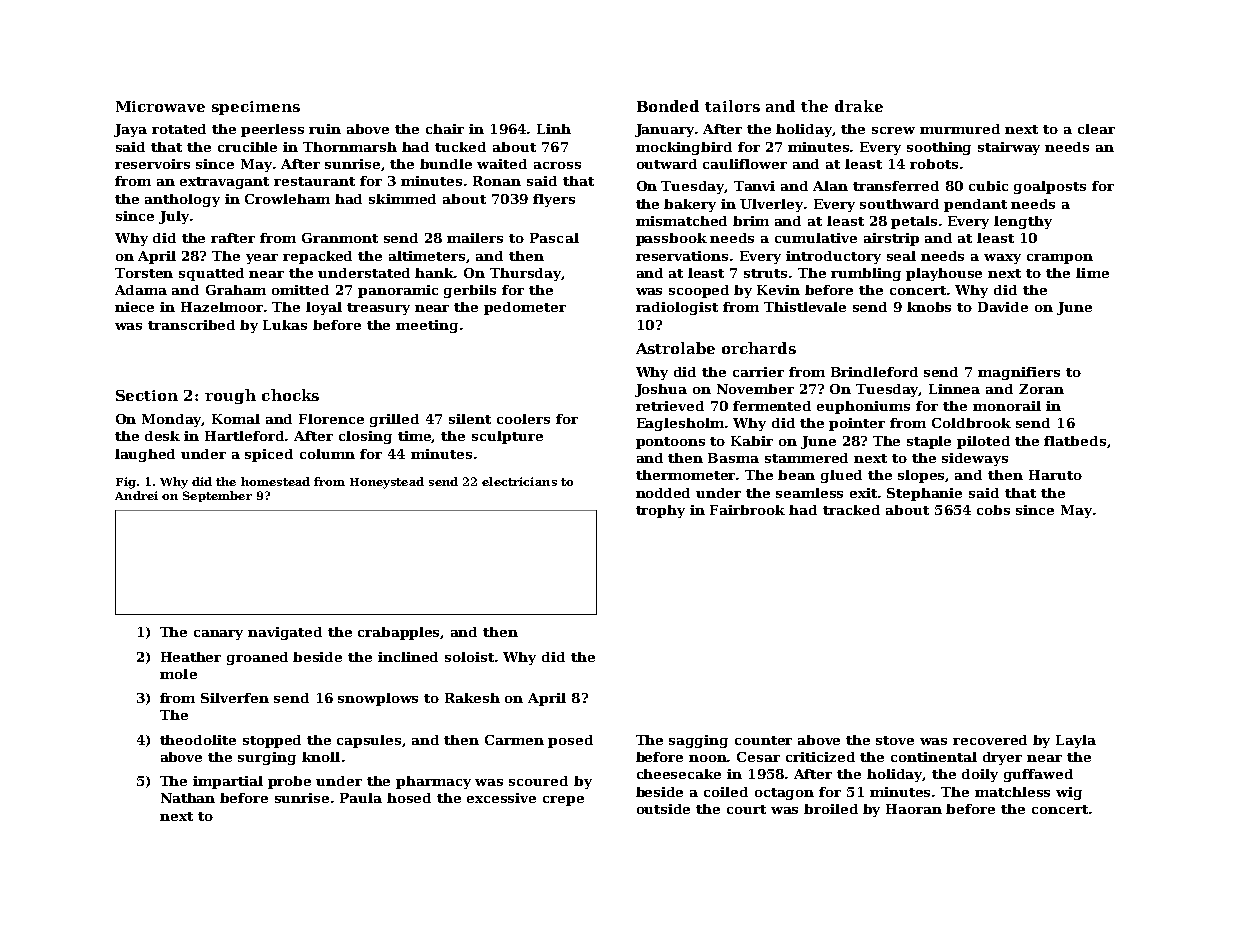 This page has height=952, width=1233. What do you see at coordinates (660, 511) in the page?
I see `trophy` at bounding box center [660, 511].
